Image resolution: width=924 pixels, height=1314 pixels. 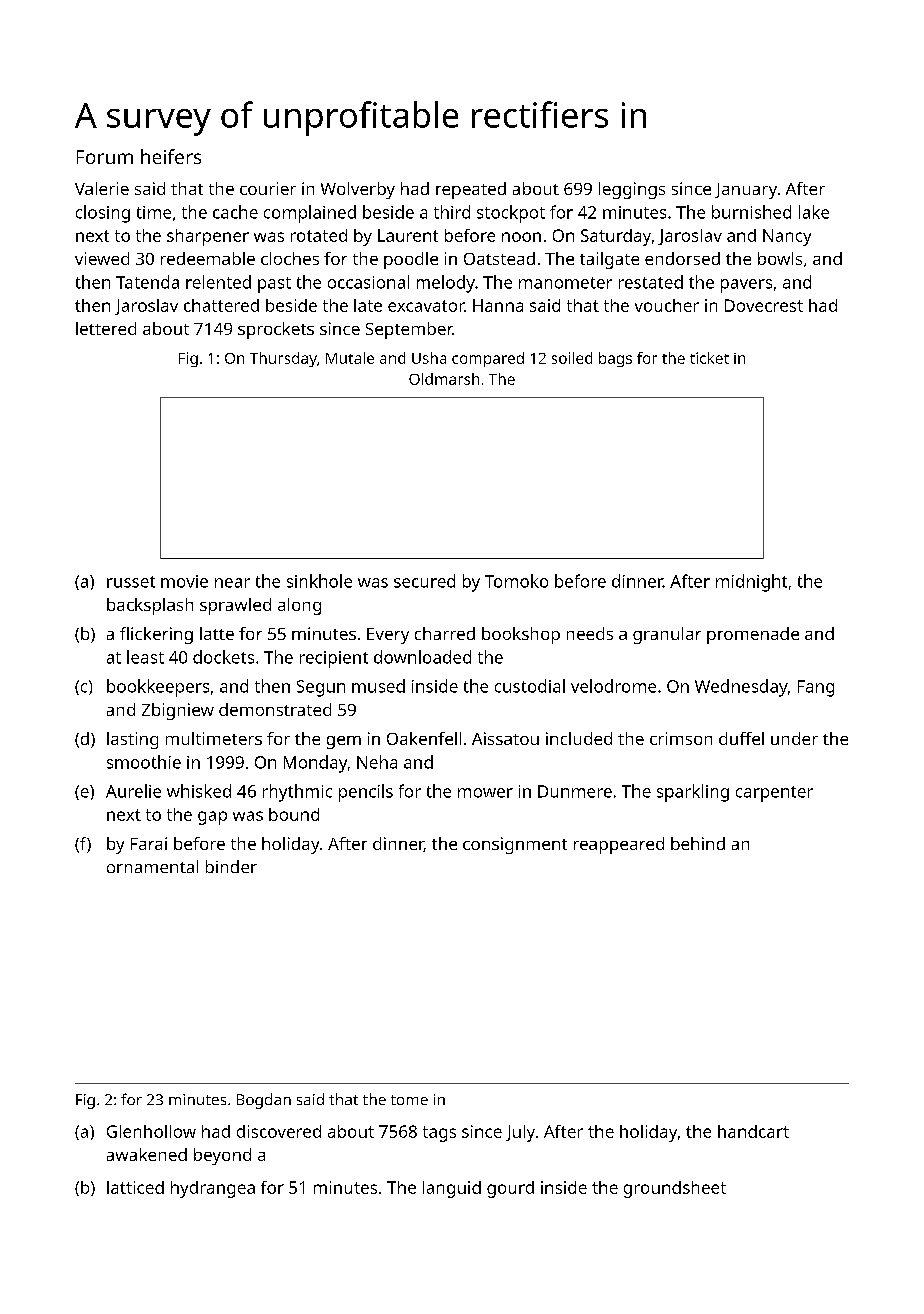 I want to click on July, so click(x=520, y=1133).
